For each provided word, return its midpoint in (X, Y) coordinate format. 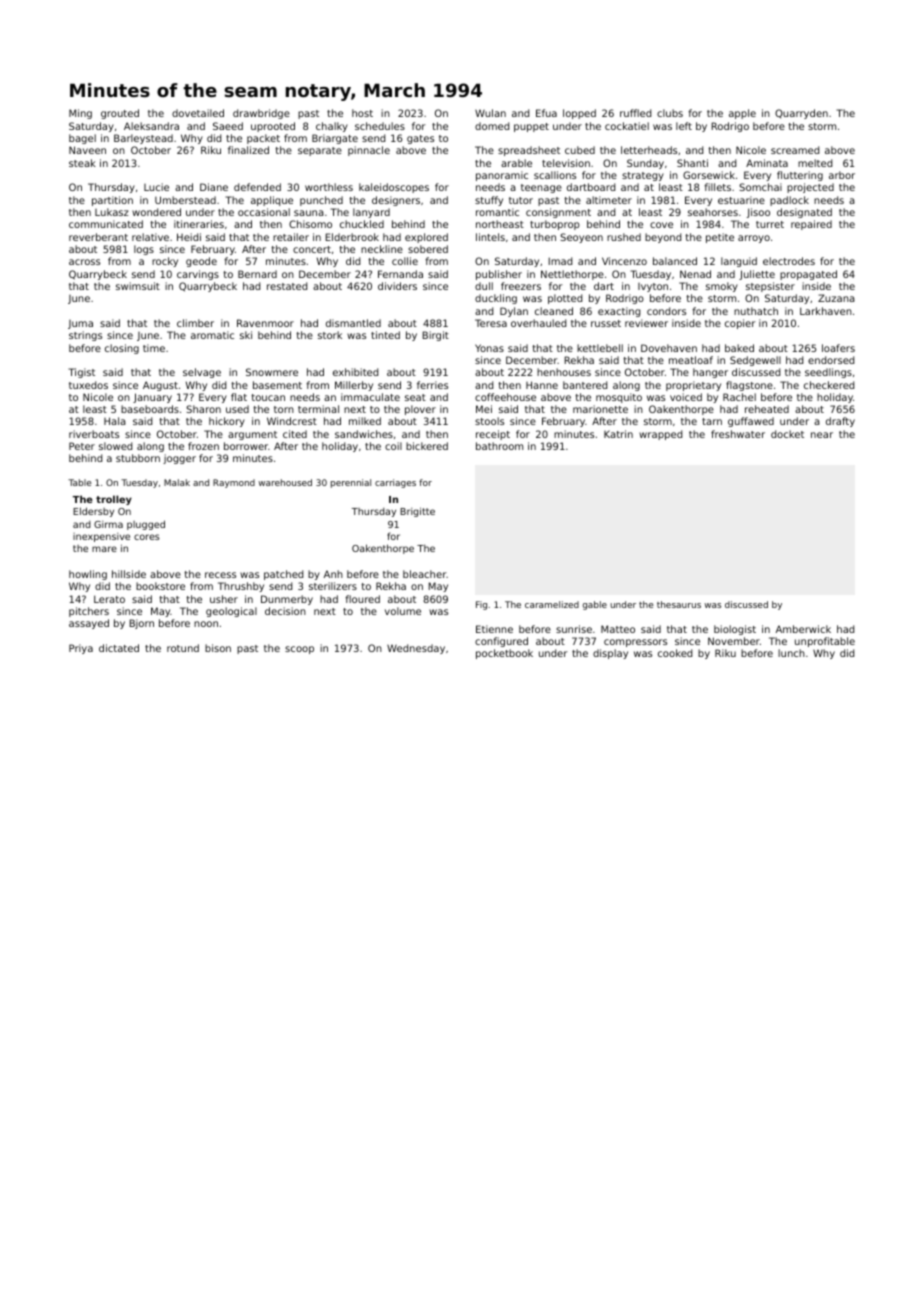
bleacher (425, 574)
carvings (198, 275)
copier (740, 324)
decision (285, 611)
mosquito (619, 398)
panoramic (502, 176)
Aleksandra (151, 126)
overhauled (538, 323)
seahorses (713, 212)
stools (489, 421)
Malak (177, 482)
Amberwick (803, 629)
